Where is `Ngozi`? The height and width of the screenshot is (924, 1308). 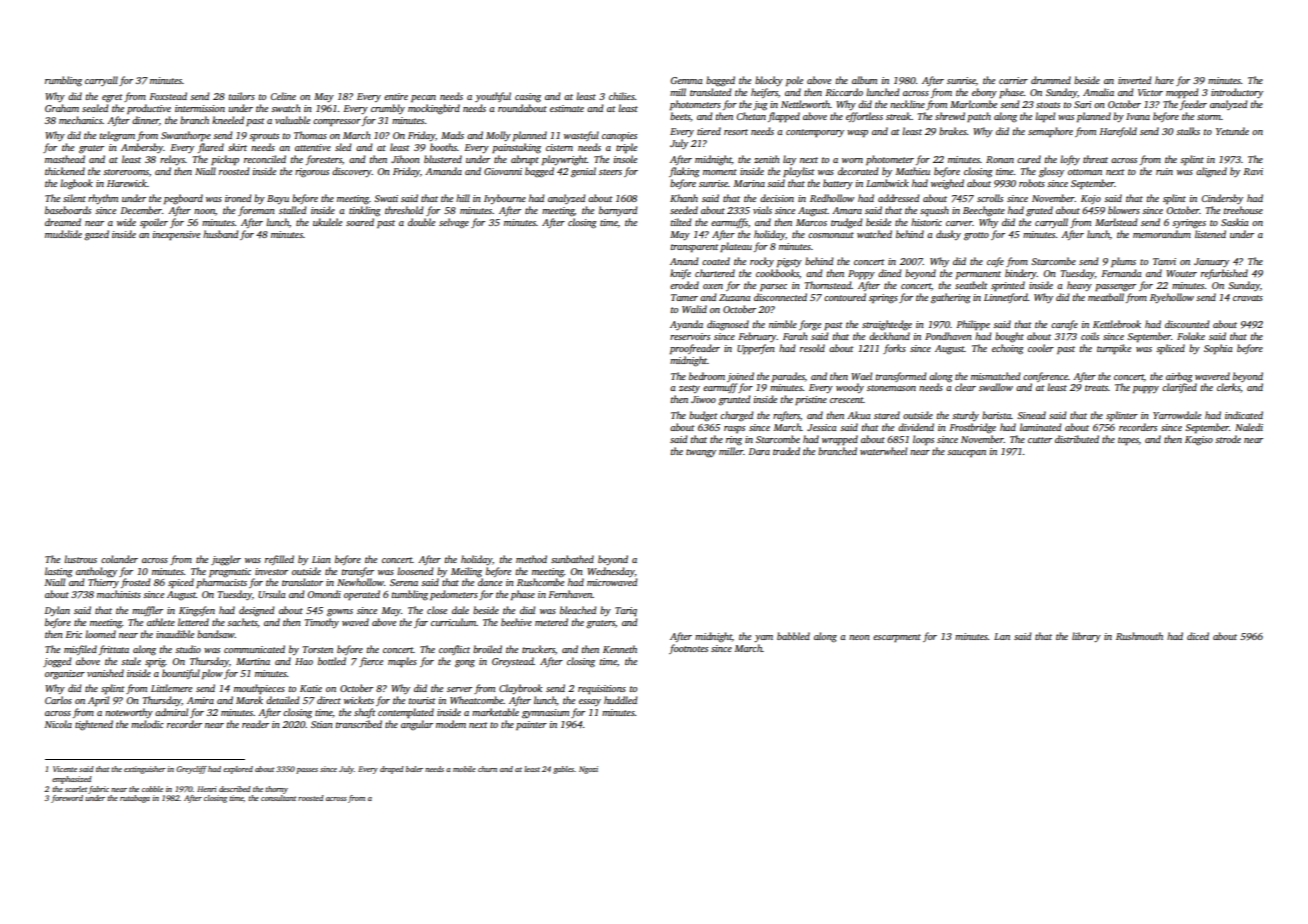
Ngozi is located at coordinates (588, 770).
